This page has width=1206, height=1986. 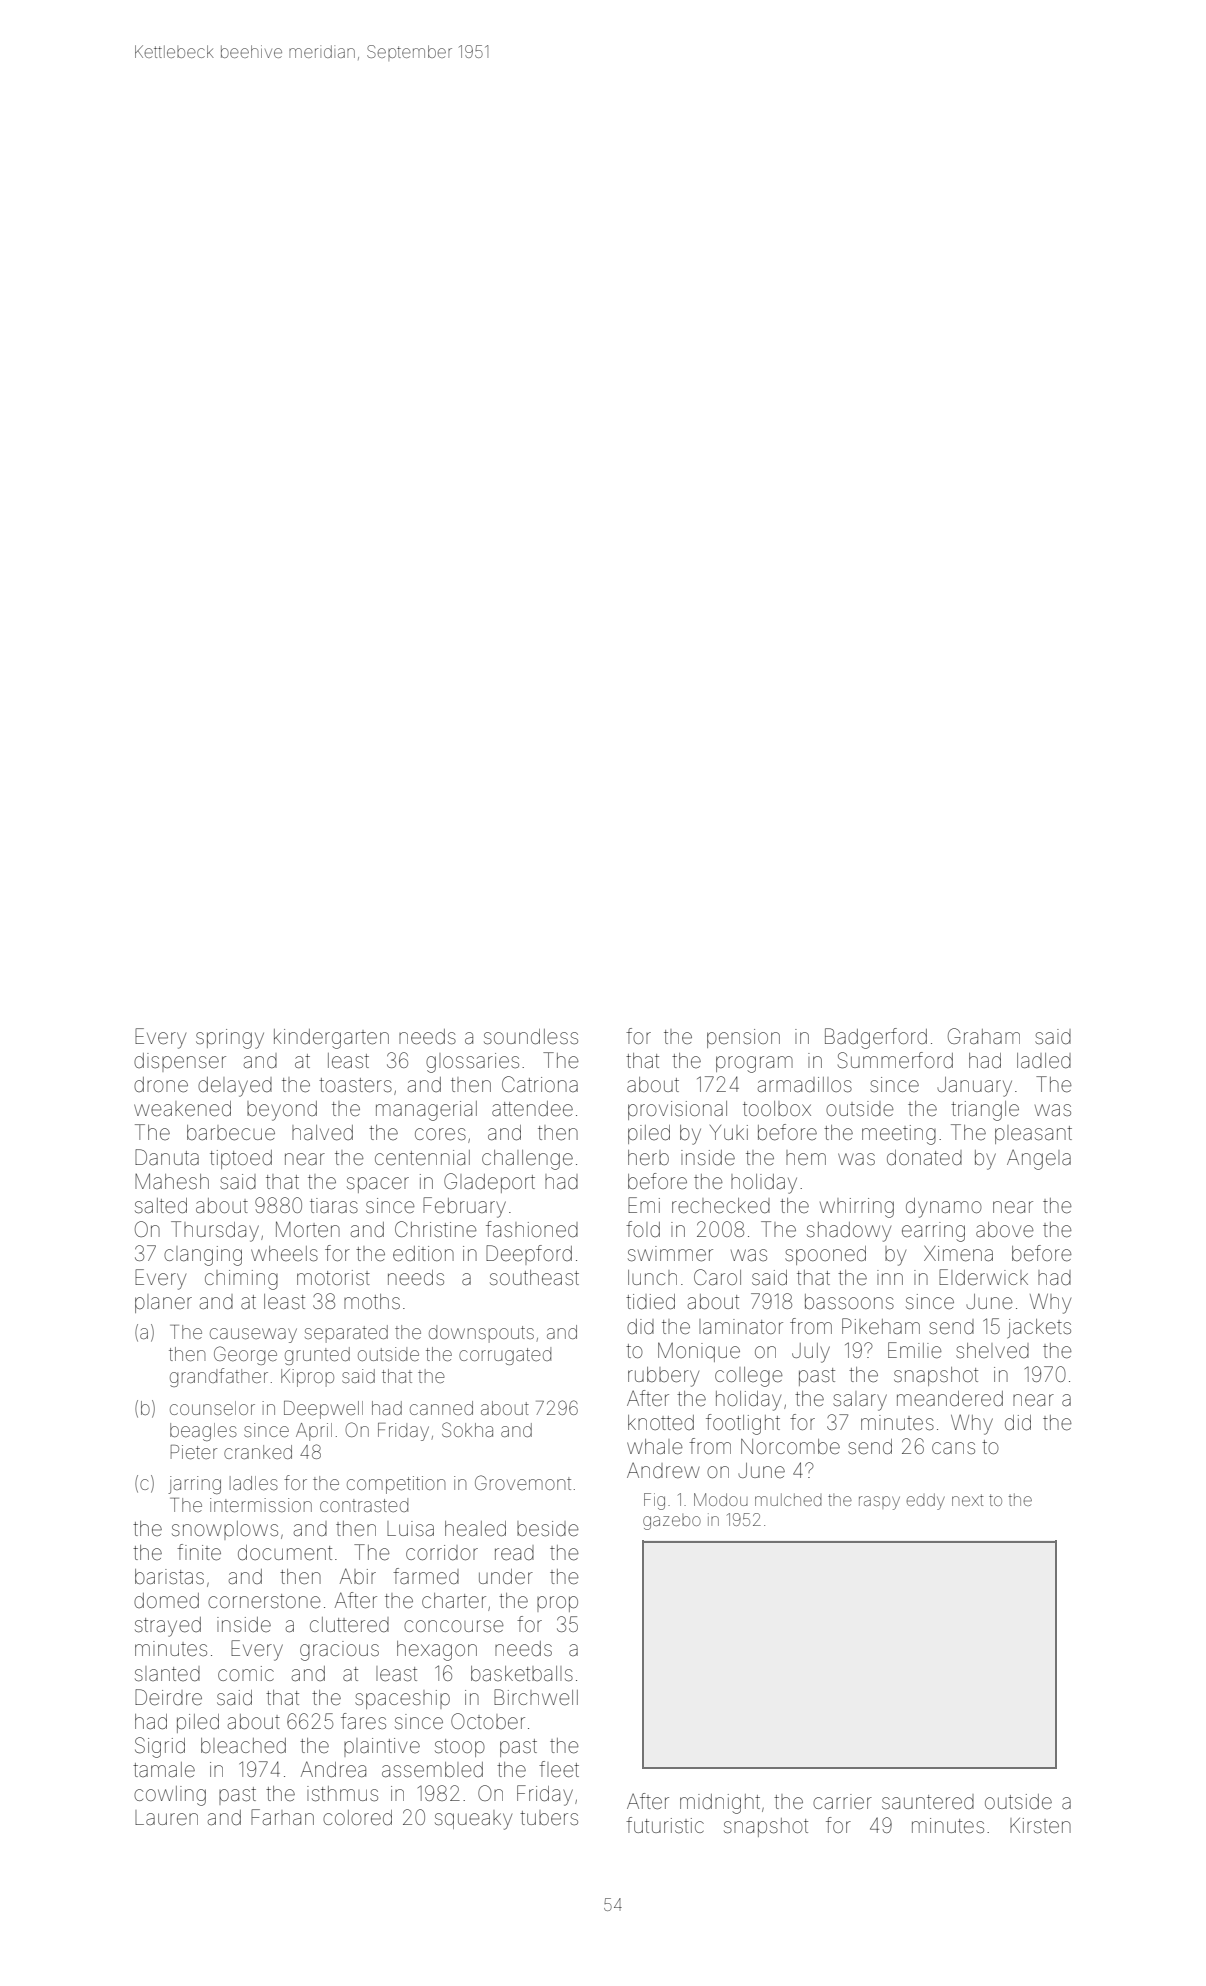 I want to click on cans, so click(x=953, y=1448).
